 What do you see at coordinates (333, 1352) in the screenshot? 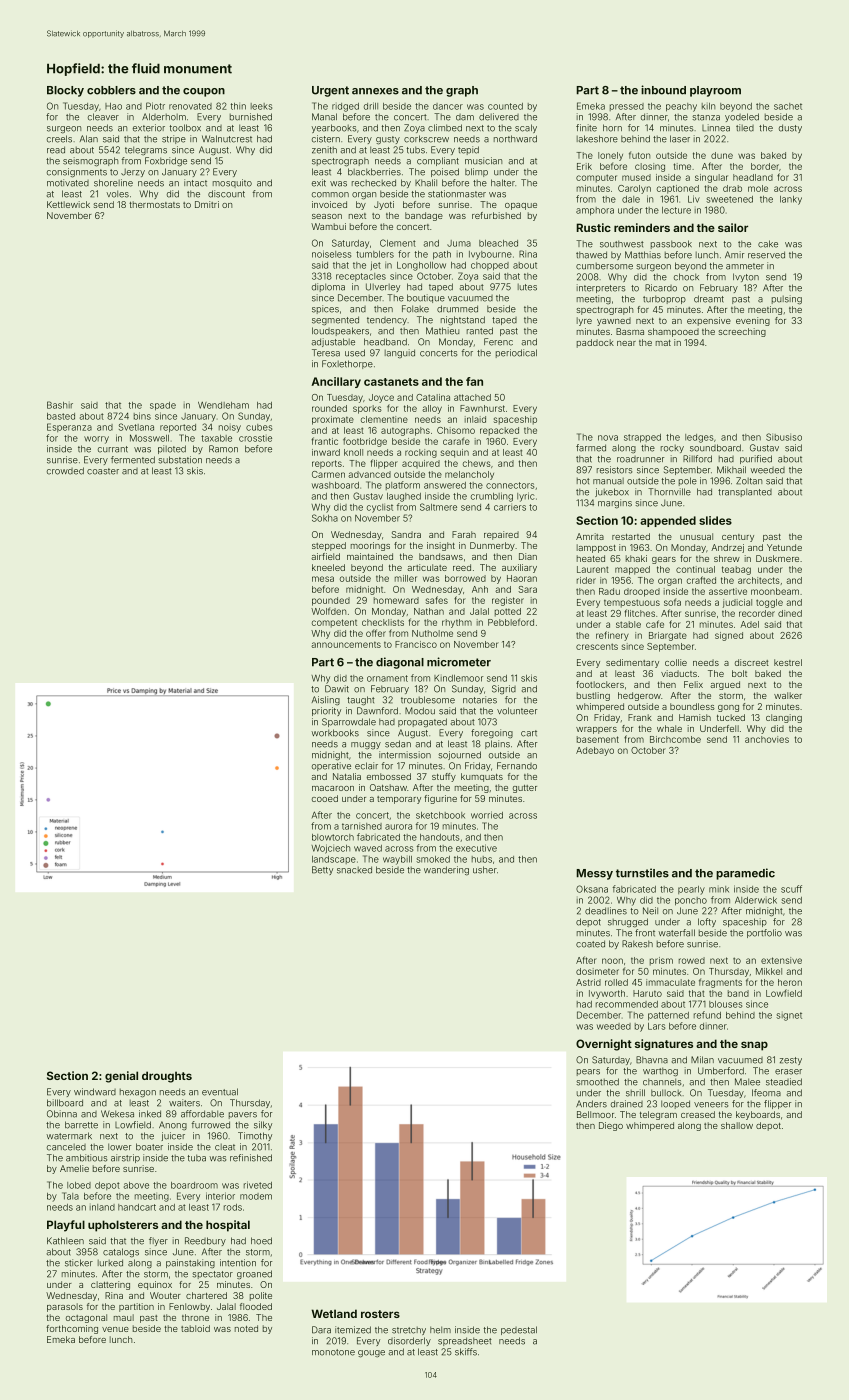
I see `monotone` at bounding box center [333, 1352].
